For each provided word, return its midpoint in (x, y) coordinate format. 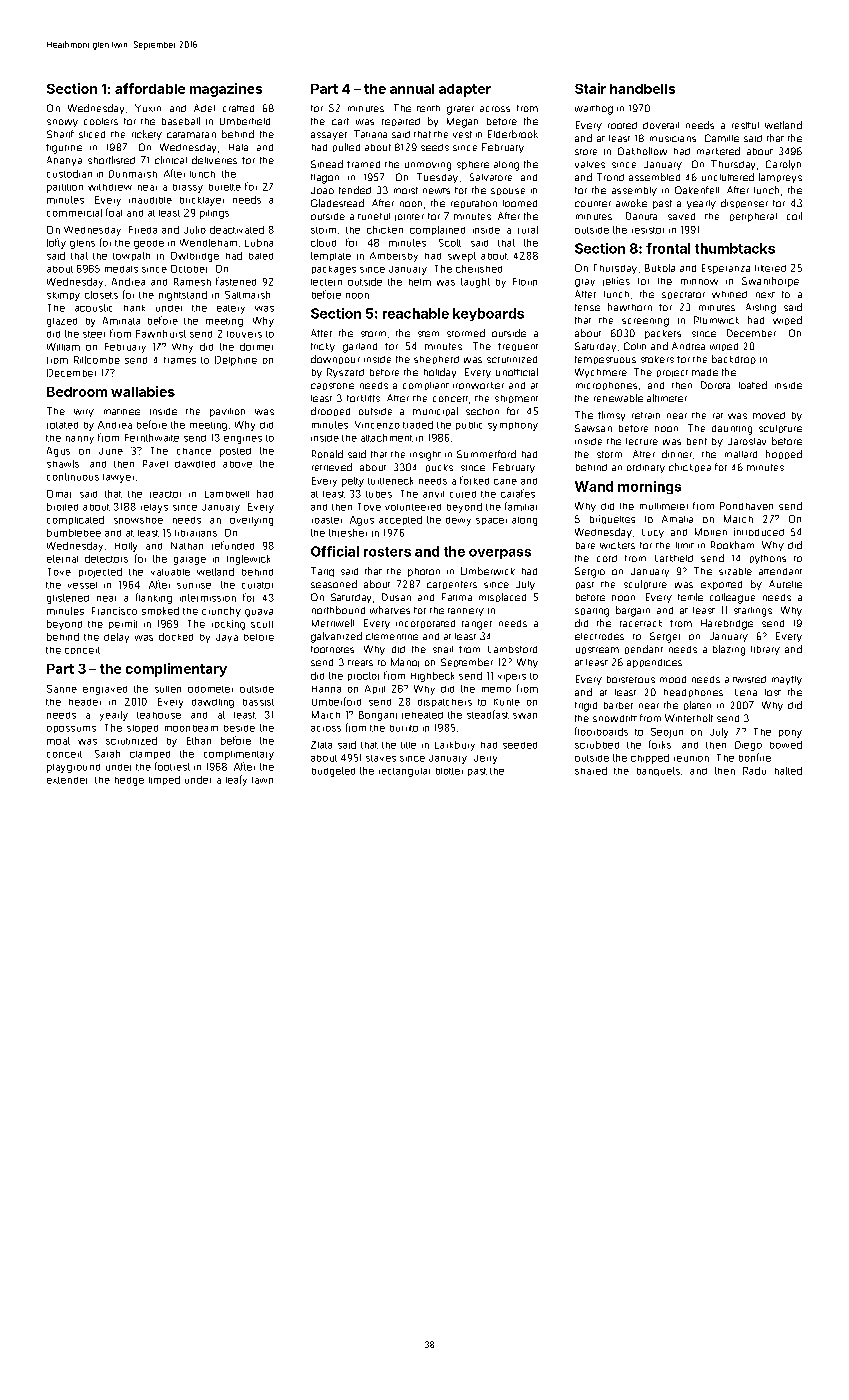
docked (176, 637)
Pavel (155, 464)
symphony (513, 426)
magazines (226, 90)
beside (239, 728)
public (469, 426)
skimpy (63, 296)
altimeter (667, 398)
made (705, 372)
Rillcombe (97, 360)
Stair (590, 88)
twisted (749, 679)
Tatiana (370, 134)
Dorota (715, 385)
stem (428, 334)
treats (360, 663)
